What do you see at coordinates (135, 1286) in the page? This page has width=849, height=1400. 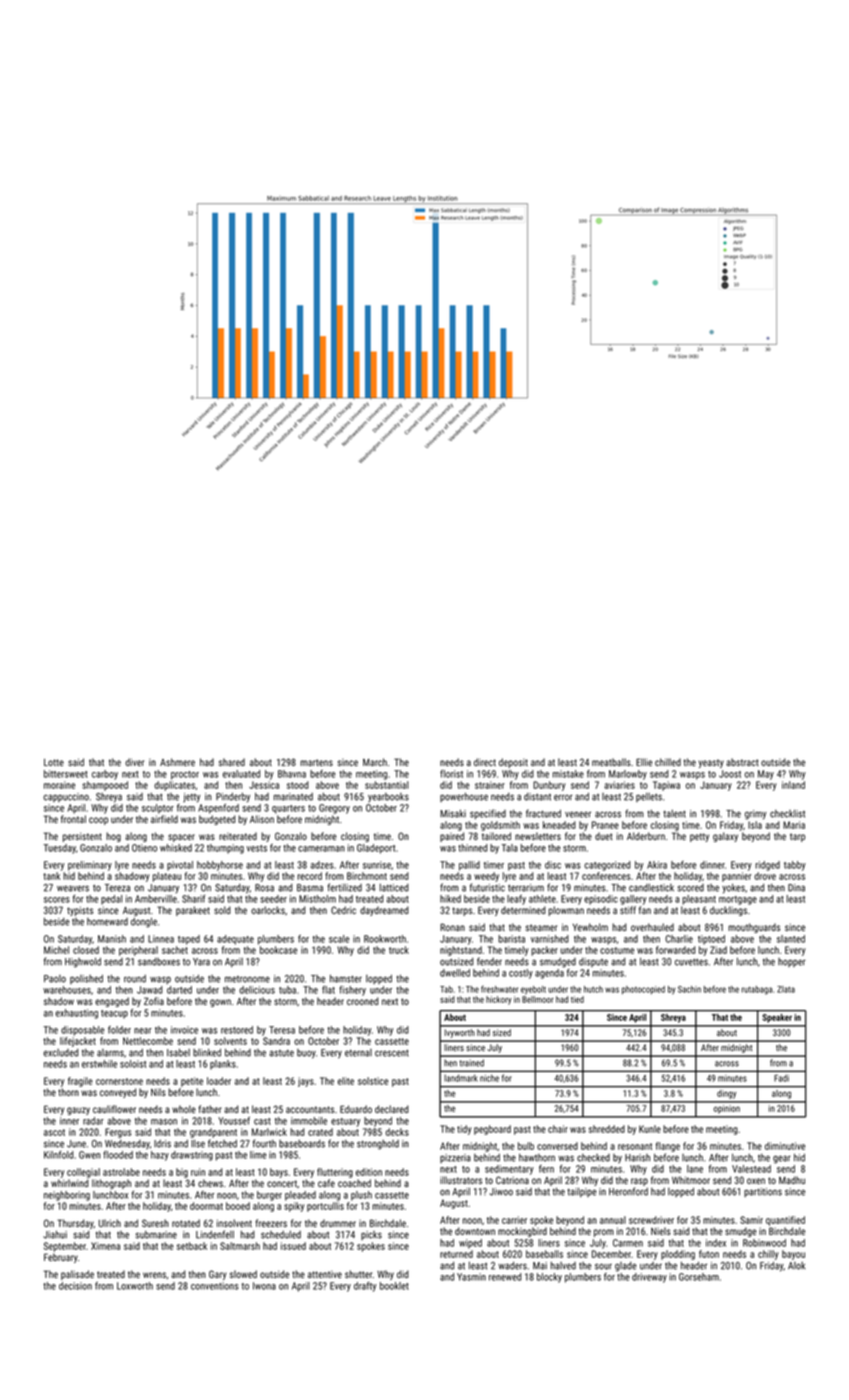 I see `Loxworth` at bounding box center [135, 1286].
